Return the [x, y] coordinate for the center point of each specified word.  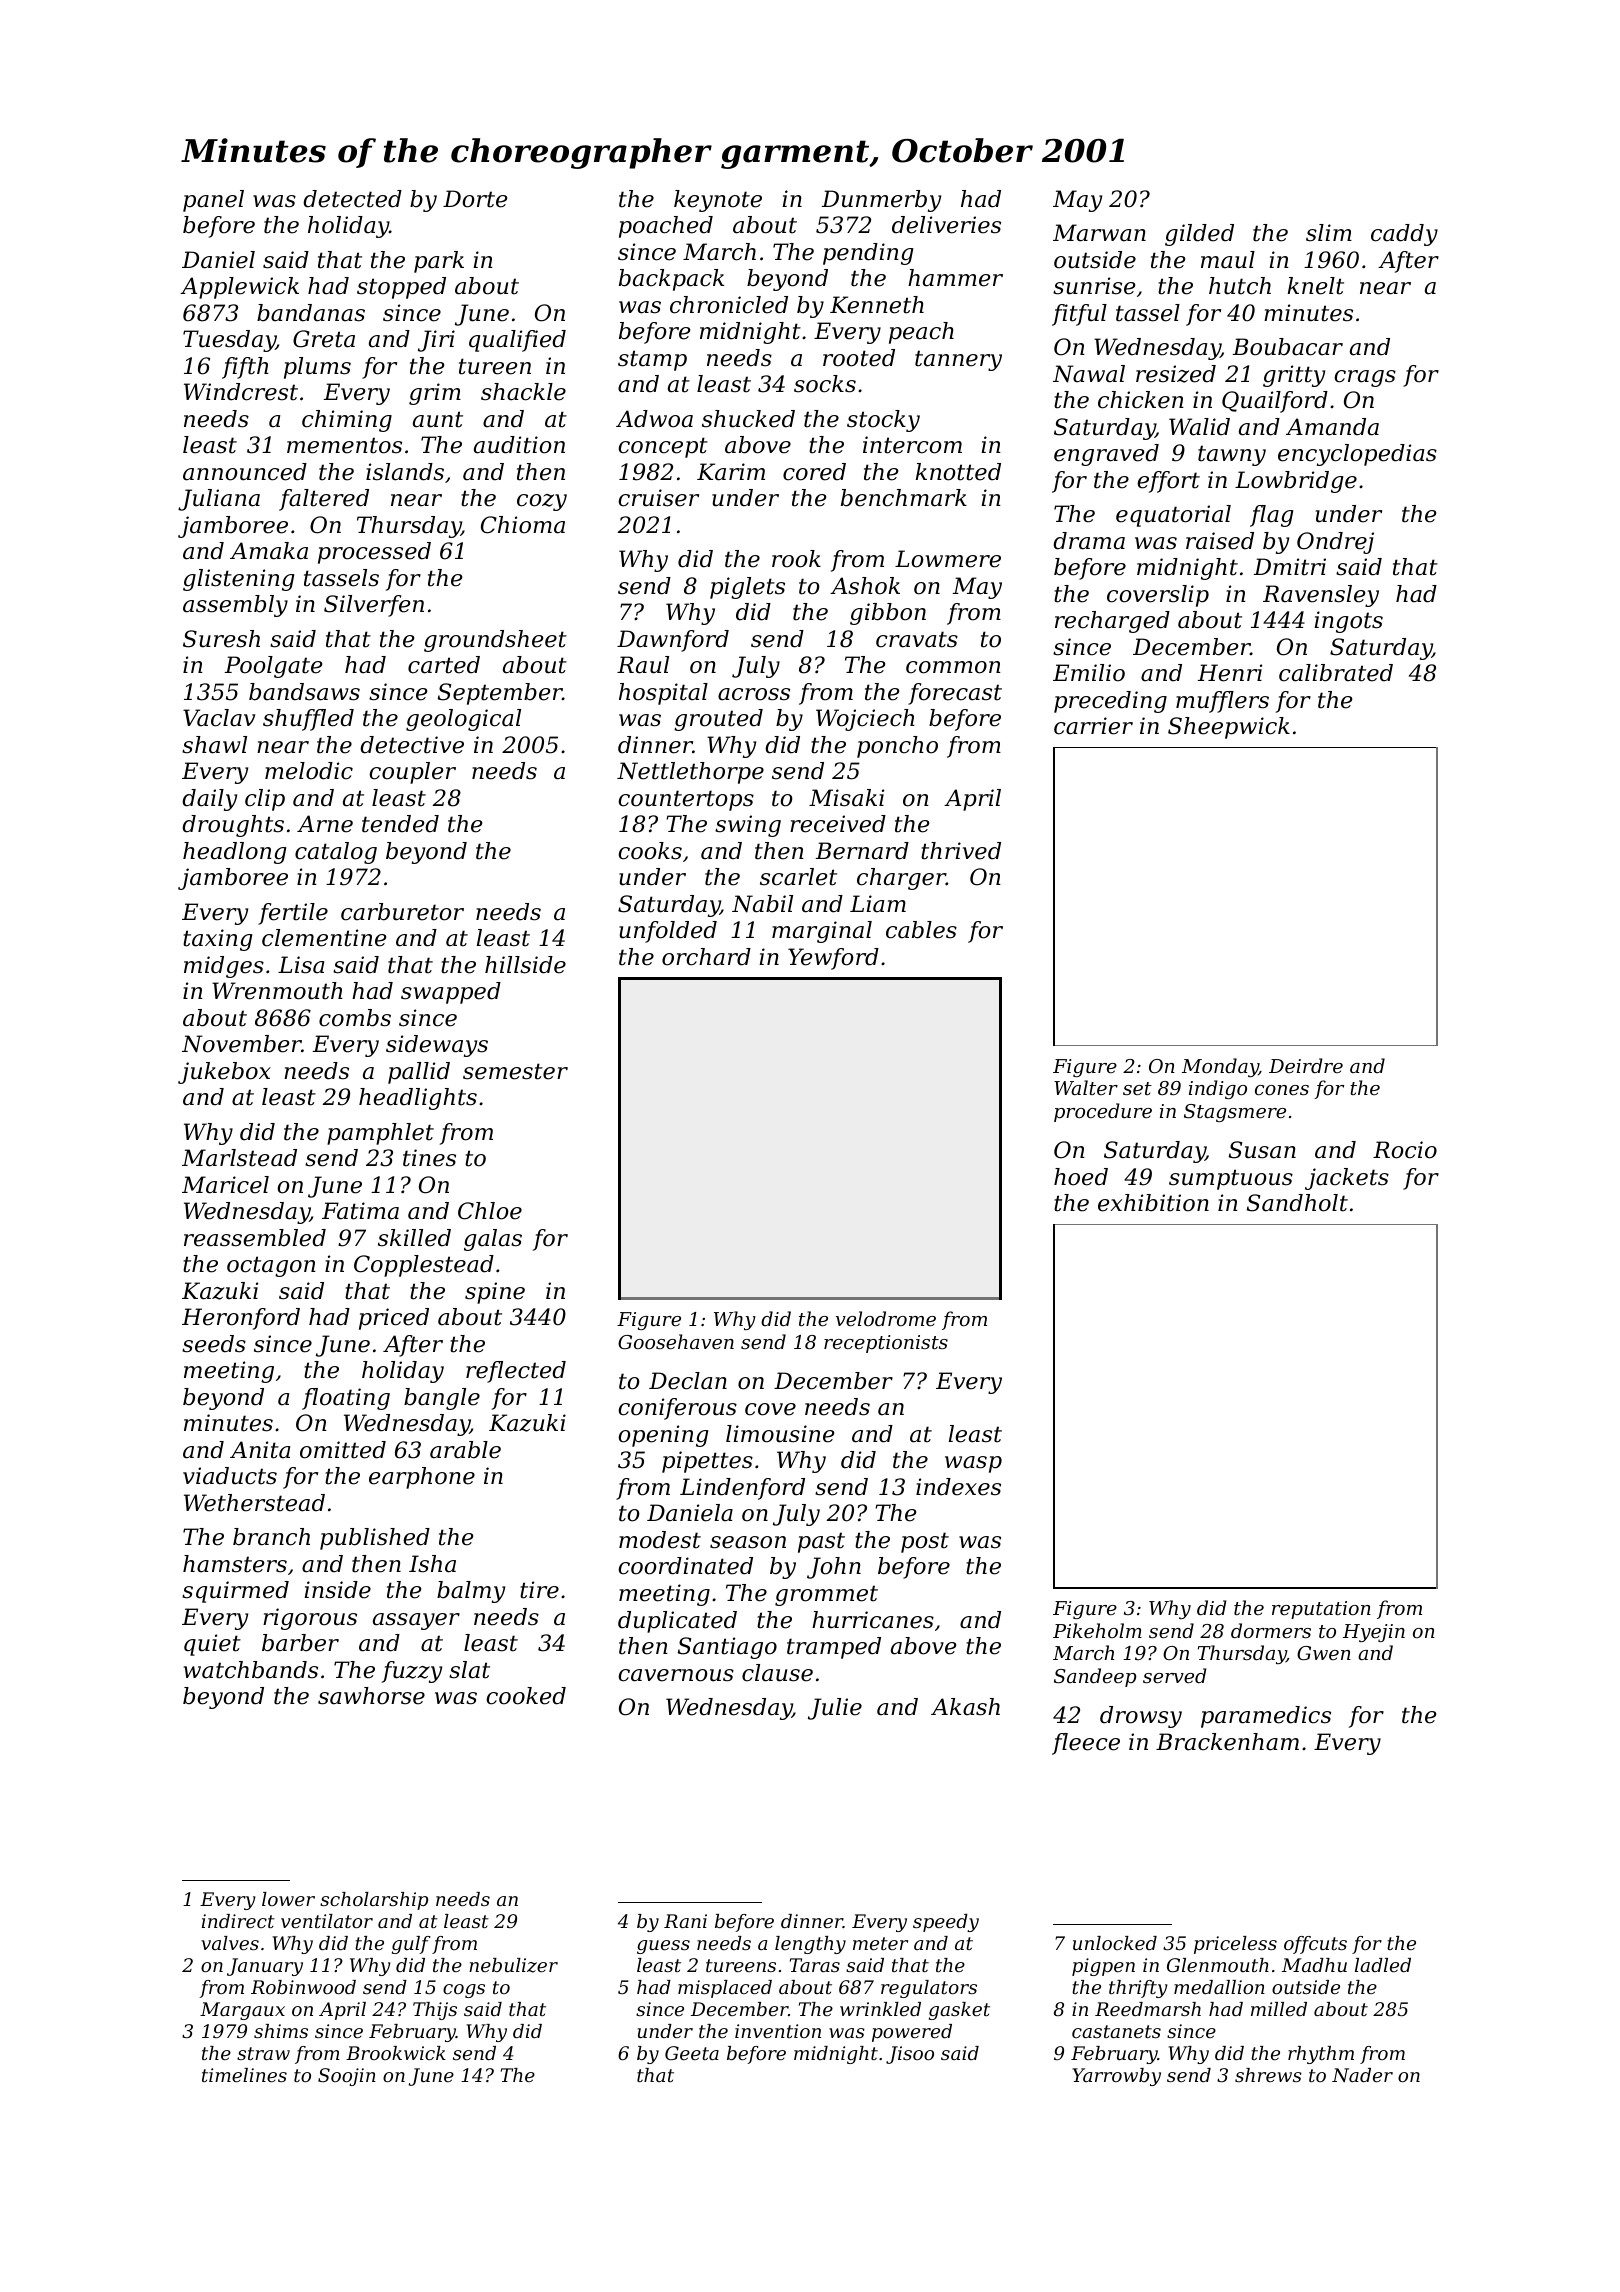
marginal [822, 932]
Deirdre [1306, 1065]
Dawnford [673, 641]
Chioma [523, 525]
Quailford [1275, 402]
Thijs [435, 2011]
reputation [1321, 1610]
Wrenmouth [277, 991]
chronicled [729, 305]
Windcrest [241, 392]
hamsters [235, 1564]
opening [663, 1436]
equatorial [1173, 516]
